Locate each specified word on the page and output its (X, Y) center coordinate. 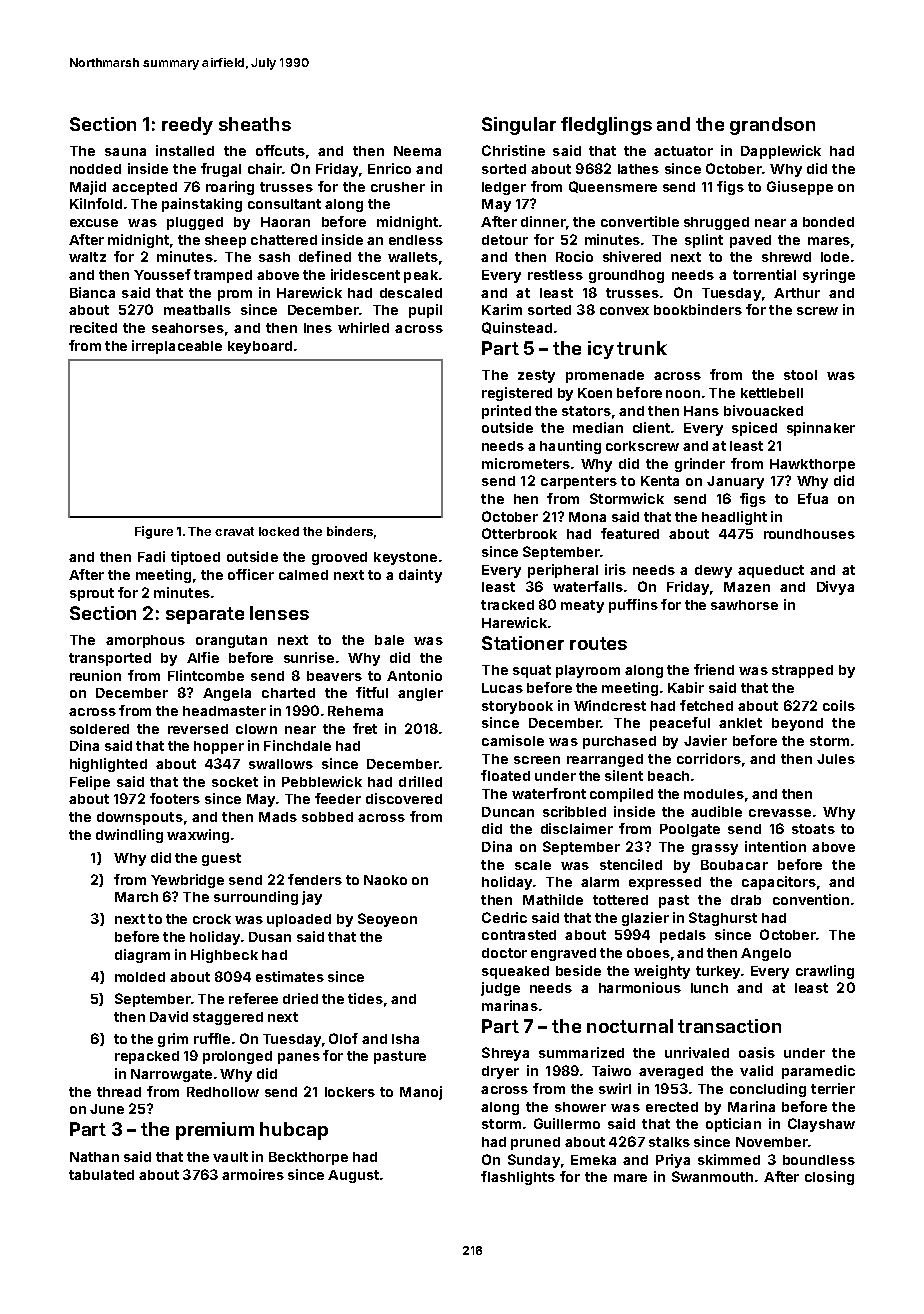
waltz (87, 257)
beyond (797, 724)
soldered (99, 729)
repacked (147, 1057)
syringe (829, 276)
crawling (825, 972)
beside (578, 970)
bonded (828, 222)
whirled (363, 327)
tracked (507, 605)
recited (93, 327)
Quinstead (517, 328)
